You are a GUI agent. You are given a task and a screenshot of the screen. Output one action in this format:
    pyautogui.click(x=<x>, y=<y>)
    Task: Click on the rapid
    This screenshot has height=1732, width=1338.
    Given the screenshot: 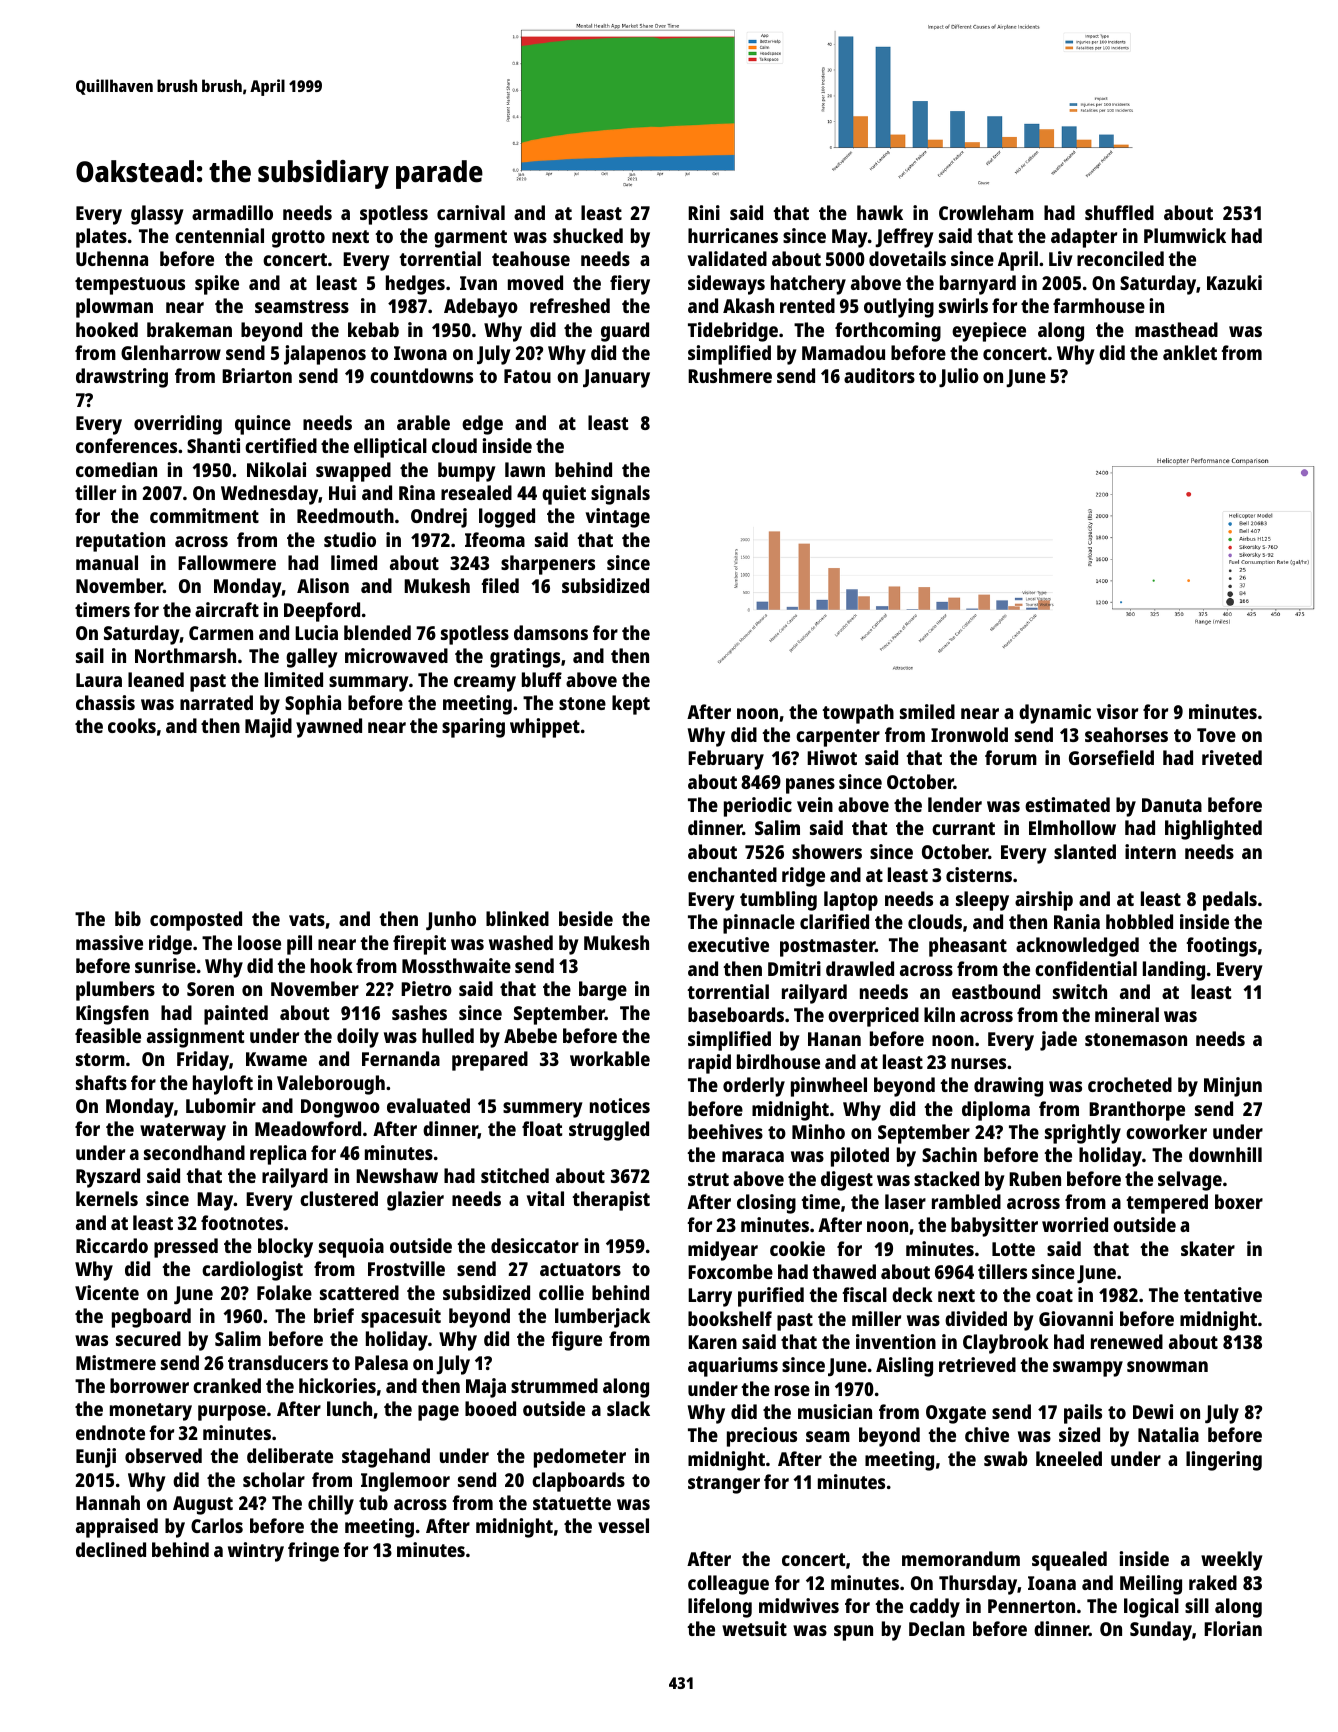 What is the action you would take?
    pyautogui.click(x=709, y=1064)
